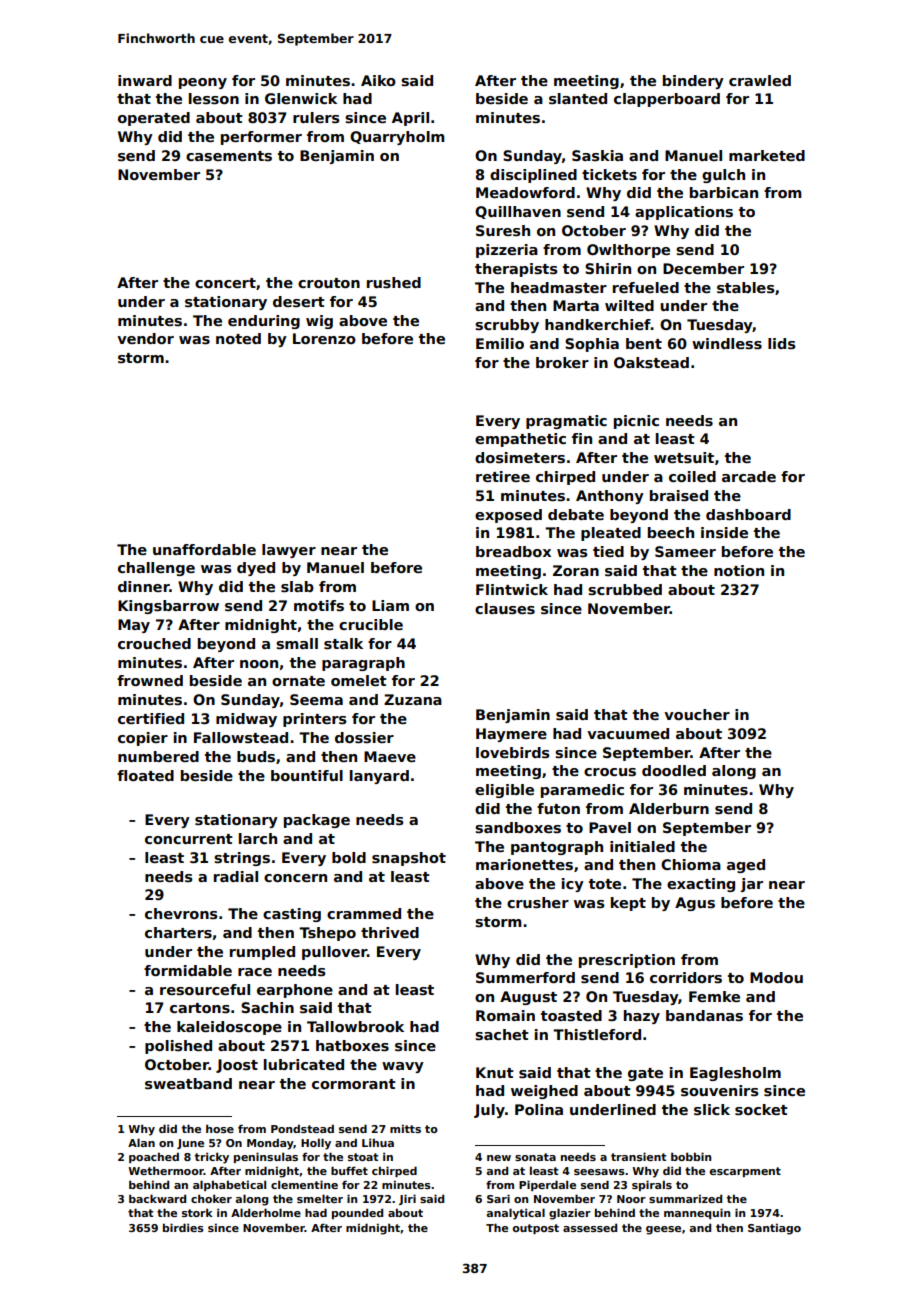  What do you see at coordinates (183, 1227) in the screenshot?
I see `birdies` at bounding box center [183, 1227].
